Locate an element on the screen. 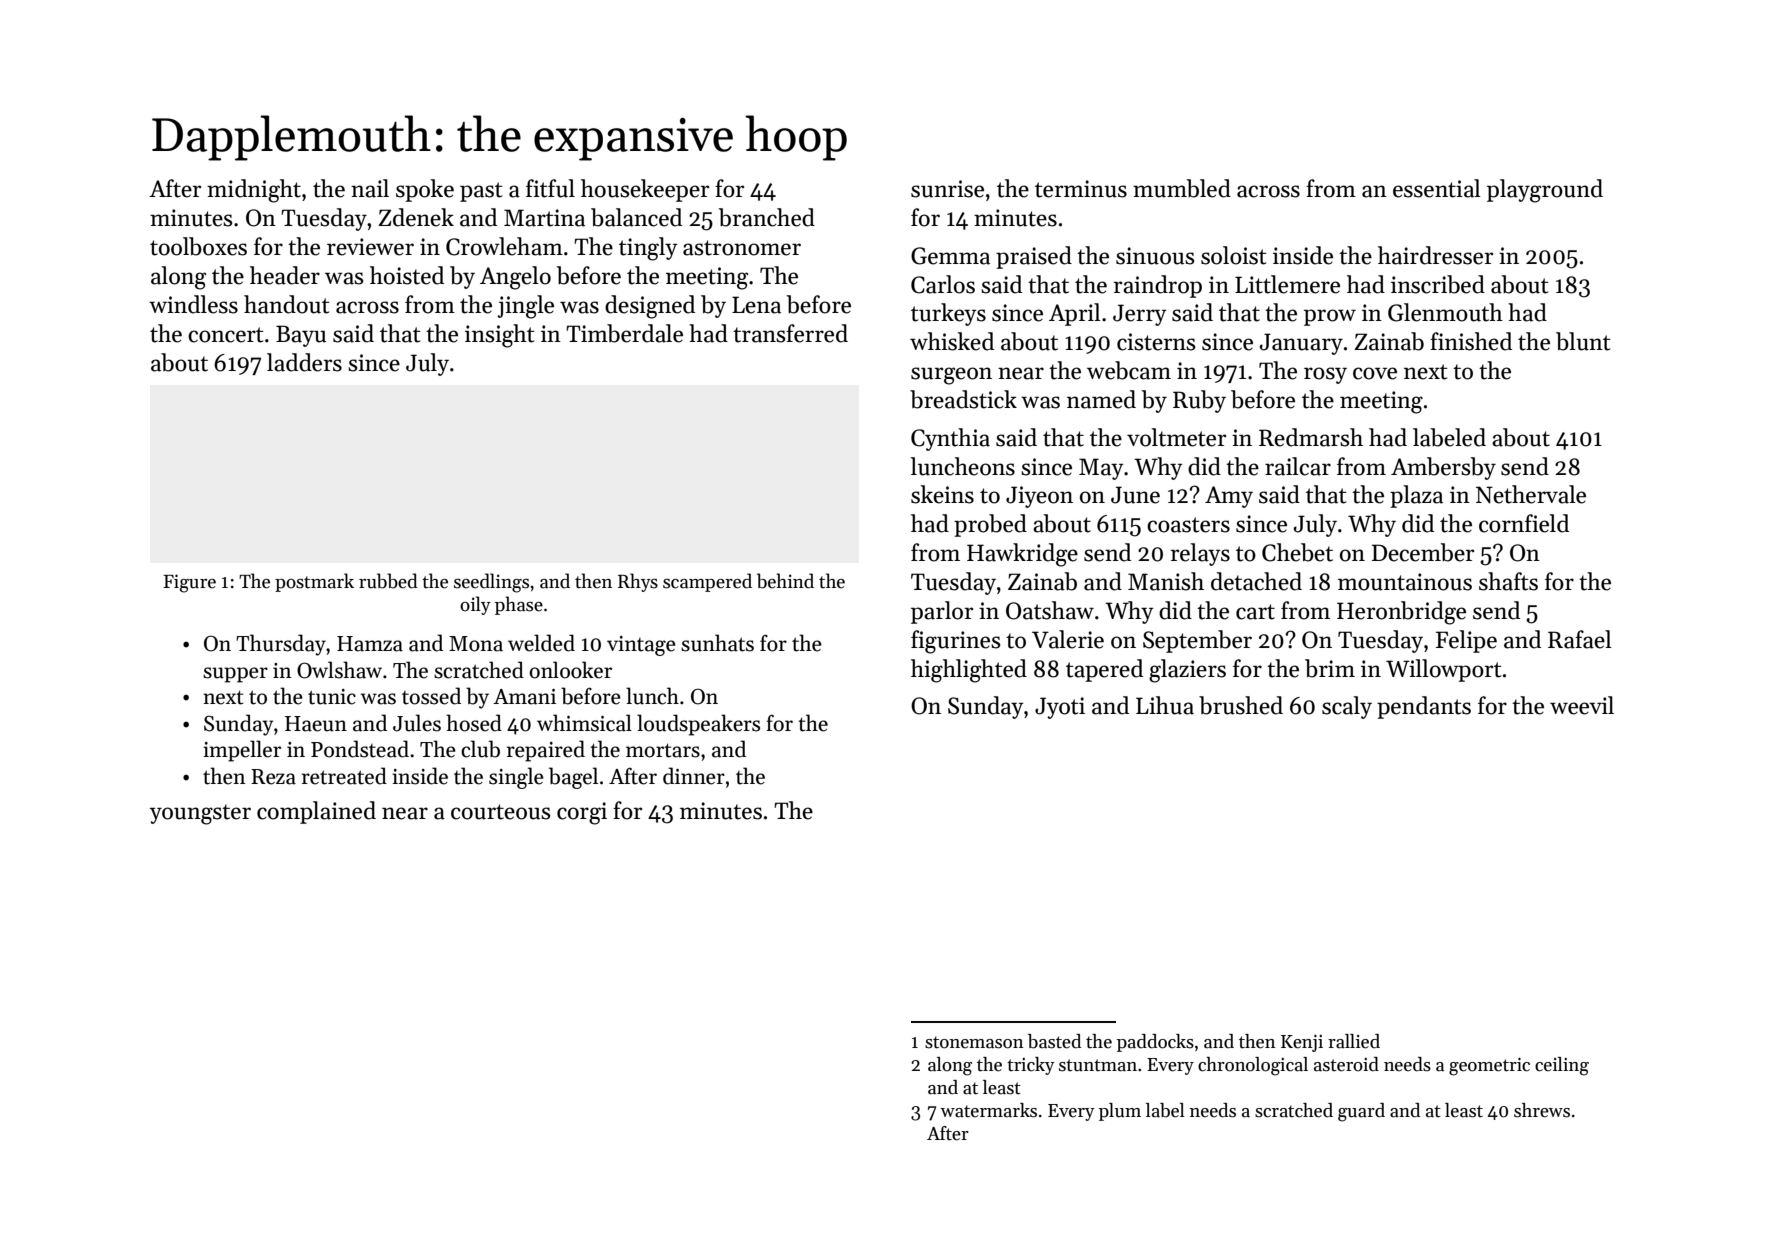  Jules is located at coordinates (417, 723).
